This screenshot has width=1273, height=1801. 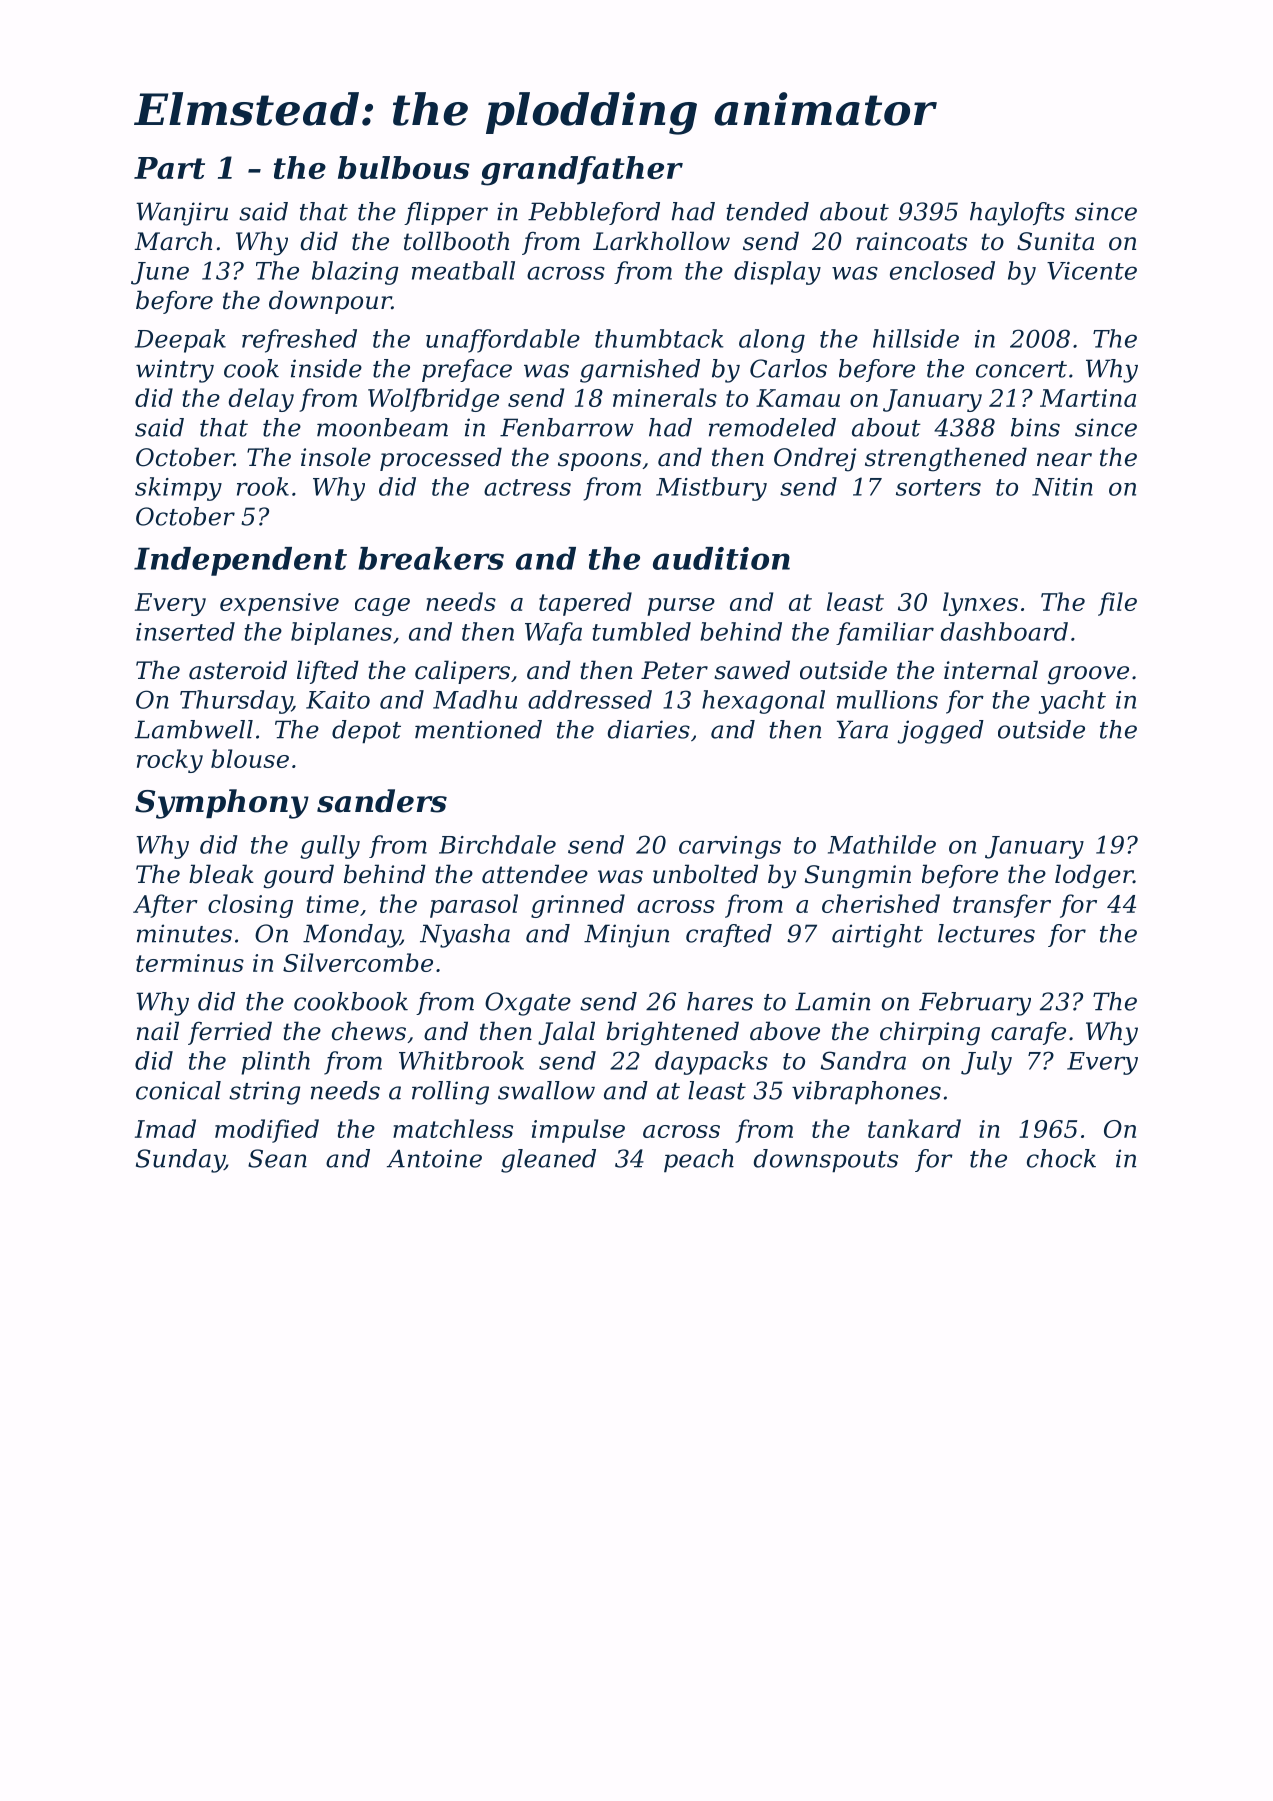 I want to click on grinned, so click(x=578, y=906).
